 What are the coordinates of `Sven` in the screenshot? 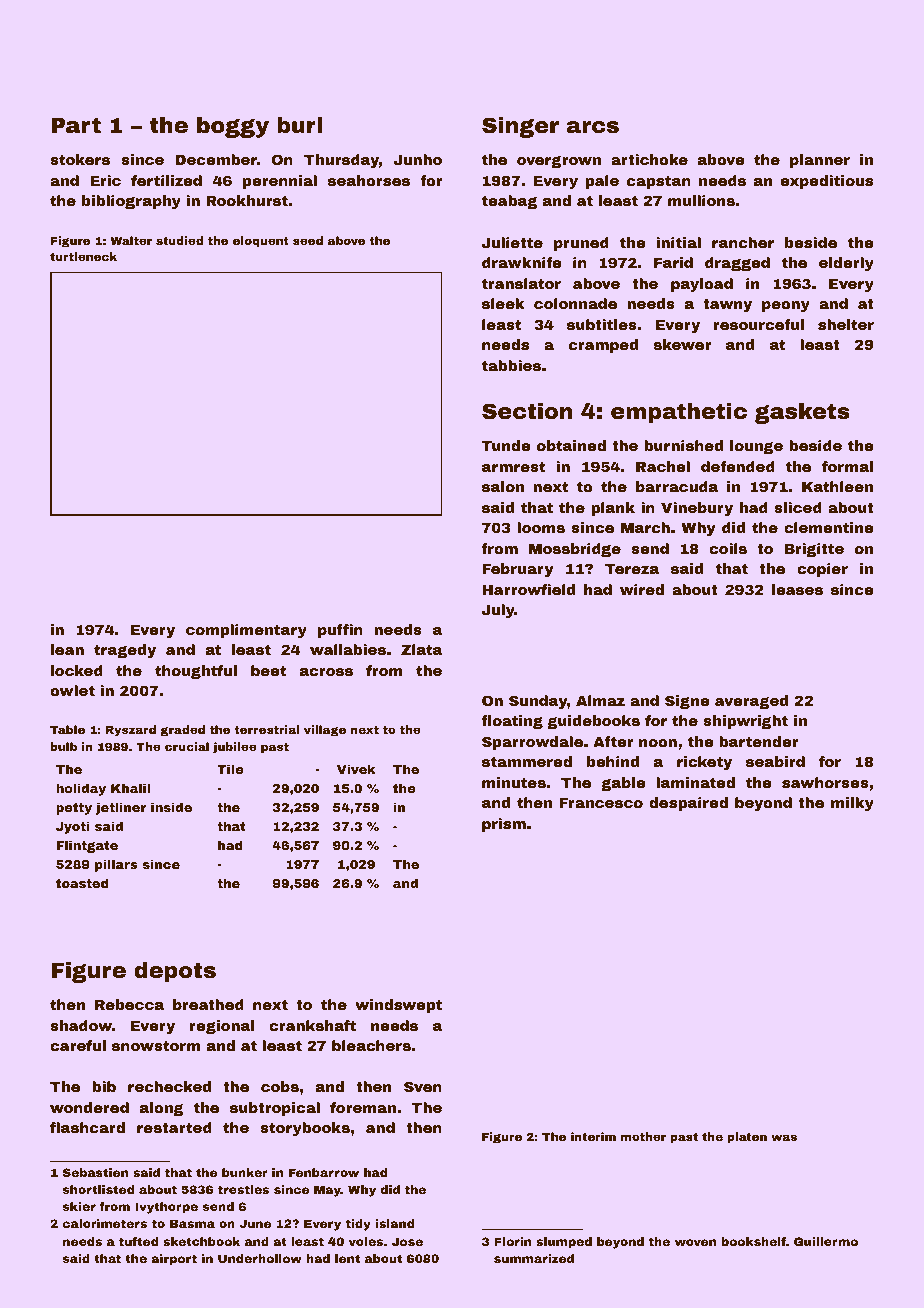 It's located at (423, 1086).
